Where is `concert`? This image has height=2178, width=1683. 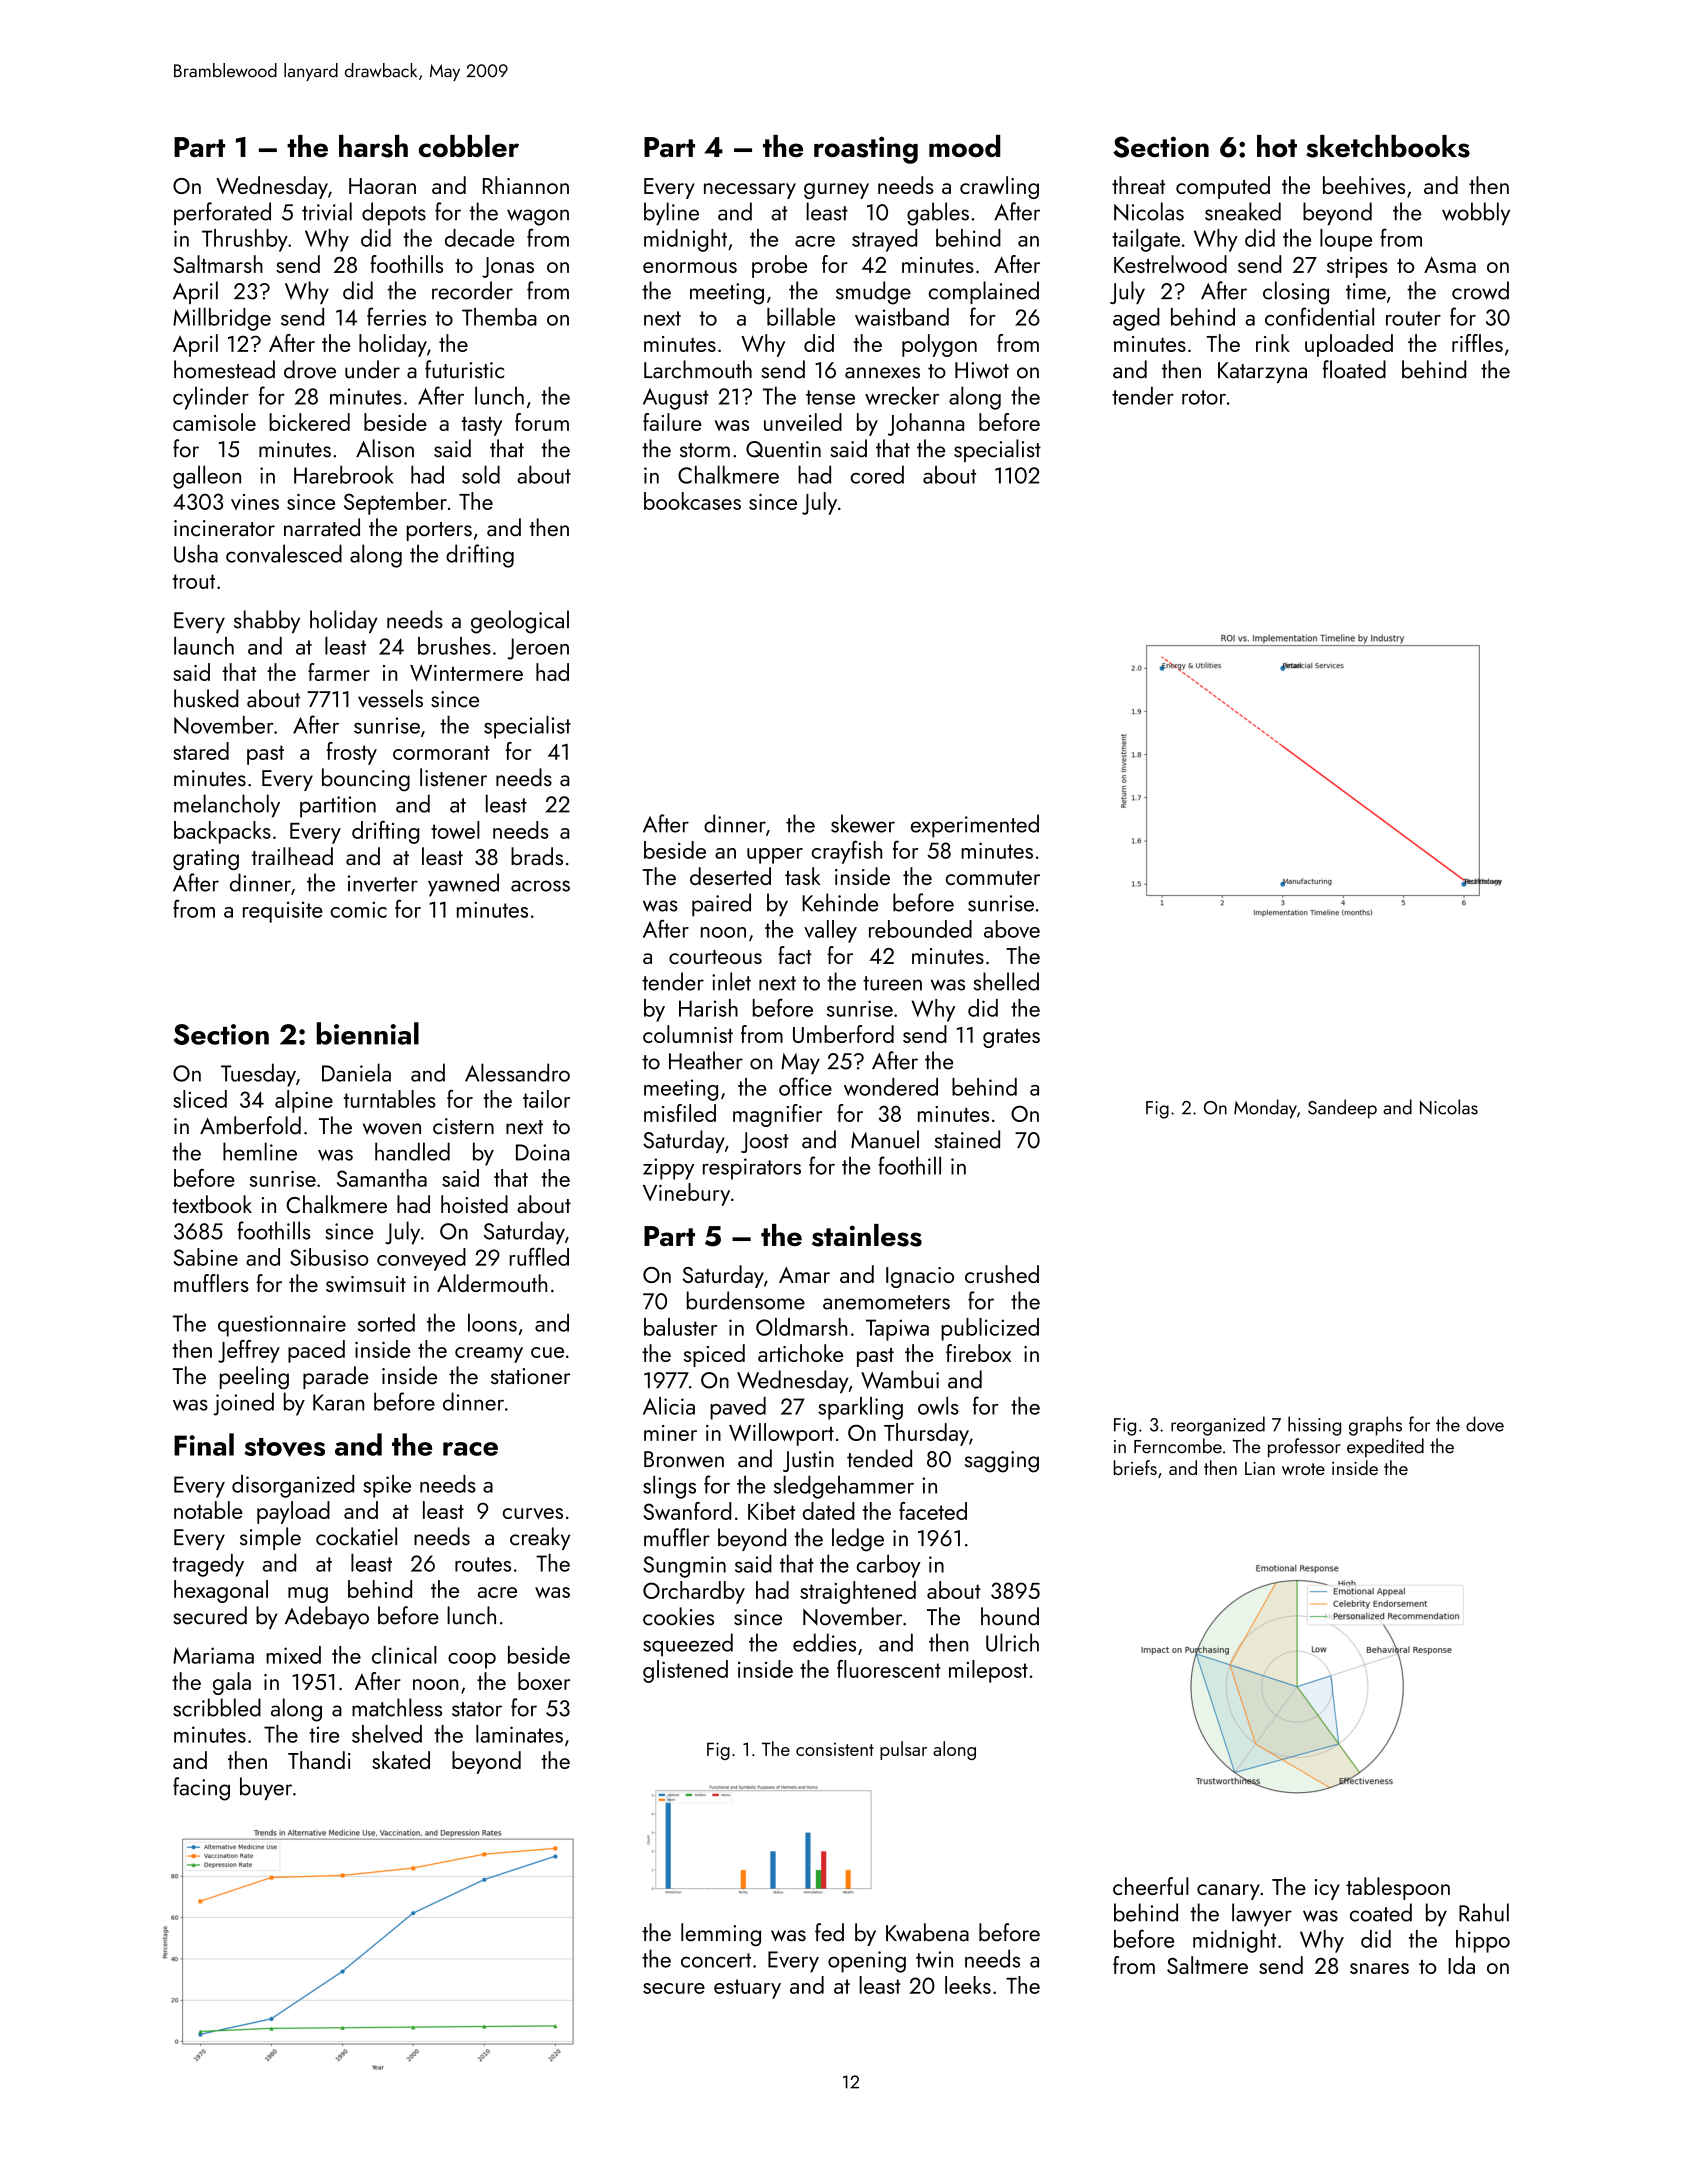 concert is located at coordinates (716, 1960).
